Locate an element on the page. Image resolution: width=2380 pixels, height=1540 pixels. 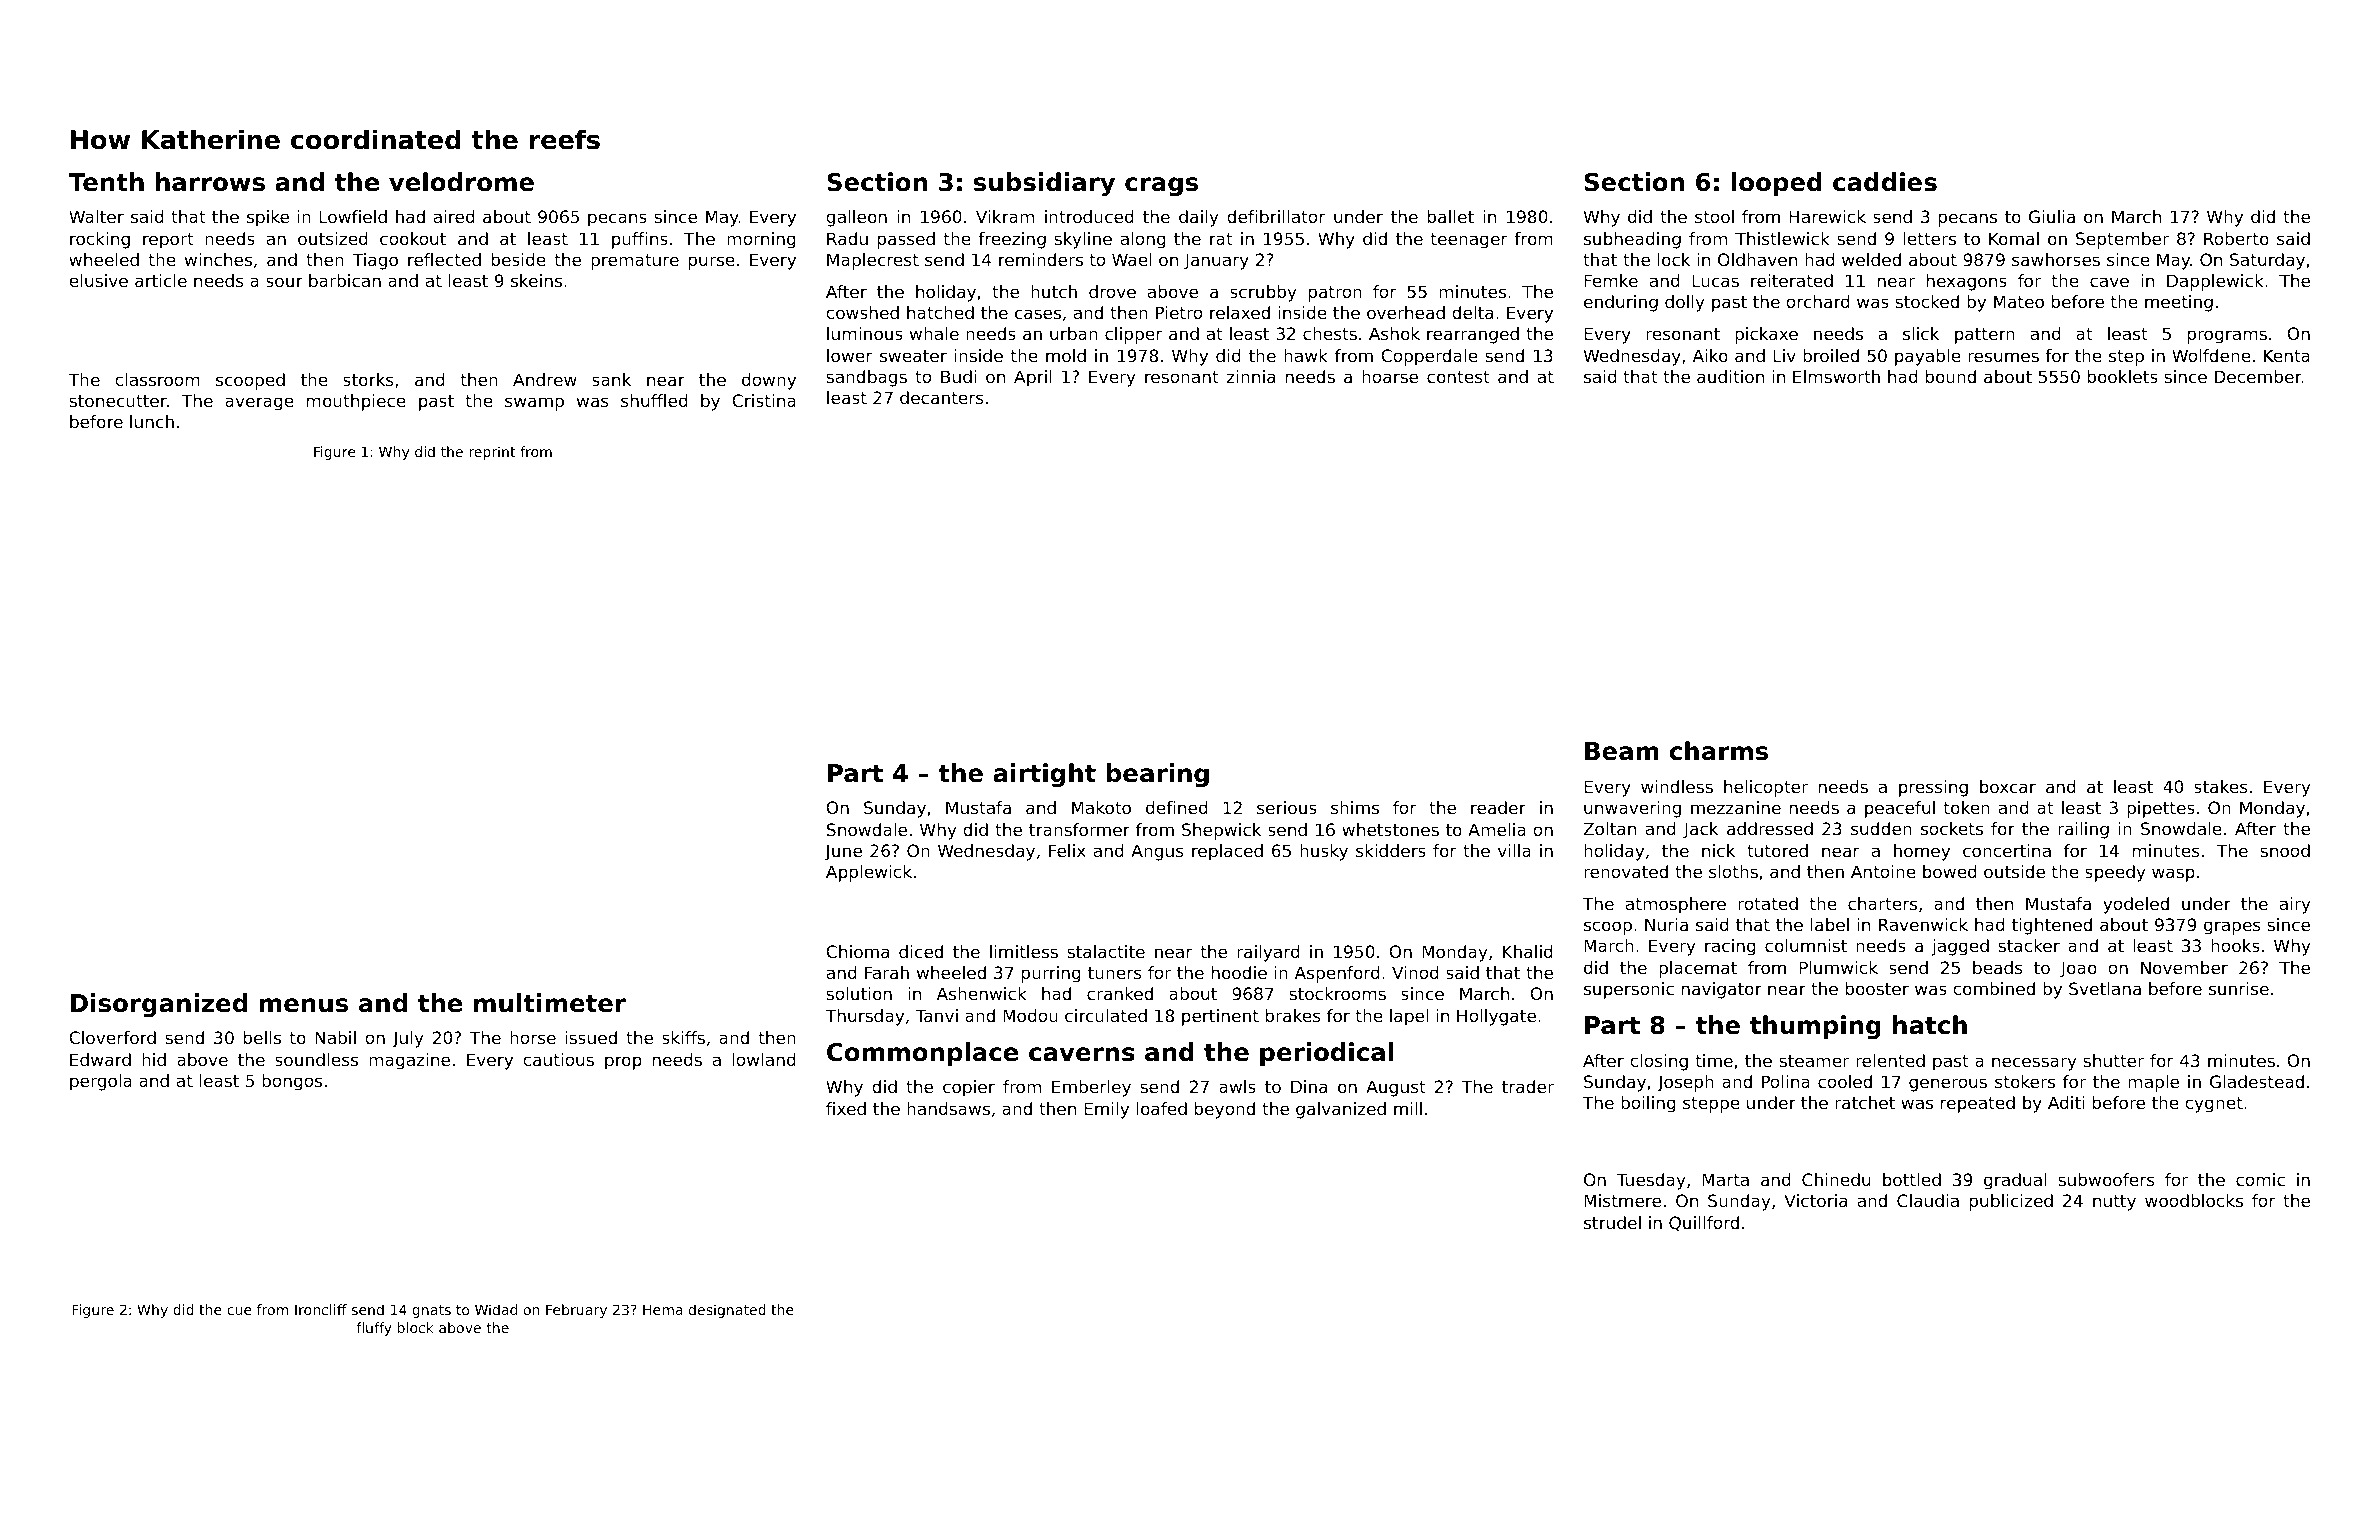
Ravenwick is located at coordinates (1923, 924).
